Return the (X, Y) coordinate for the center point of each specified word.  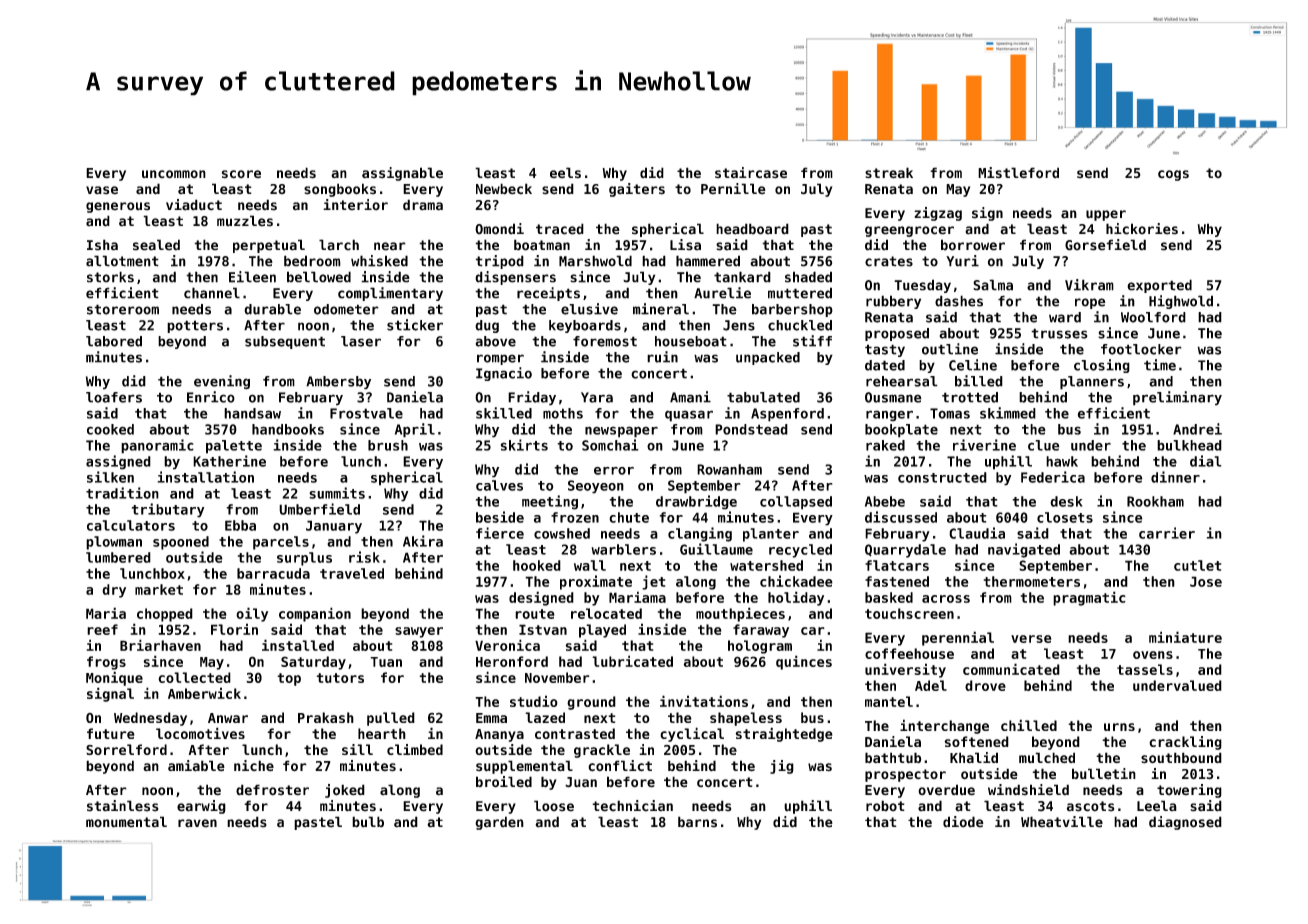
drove (985, 685)
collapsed (796, 503)
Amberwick (204, 693)
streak (889, 173)
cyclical (692, 734)
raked (885, 445)
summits (337, 493)
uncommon (174, 174)
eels (565, 173)
